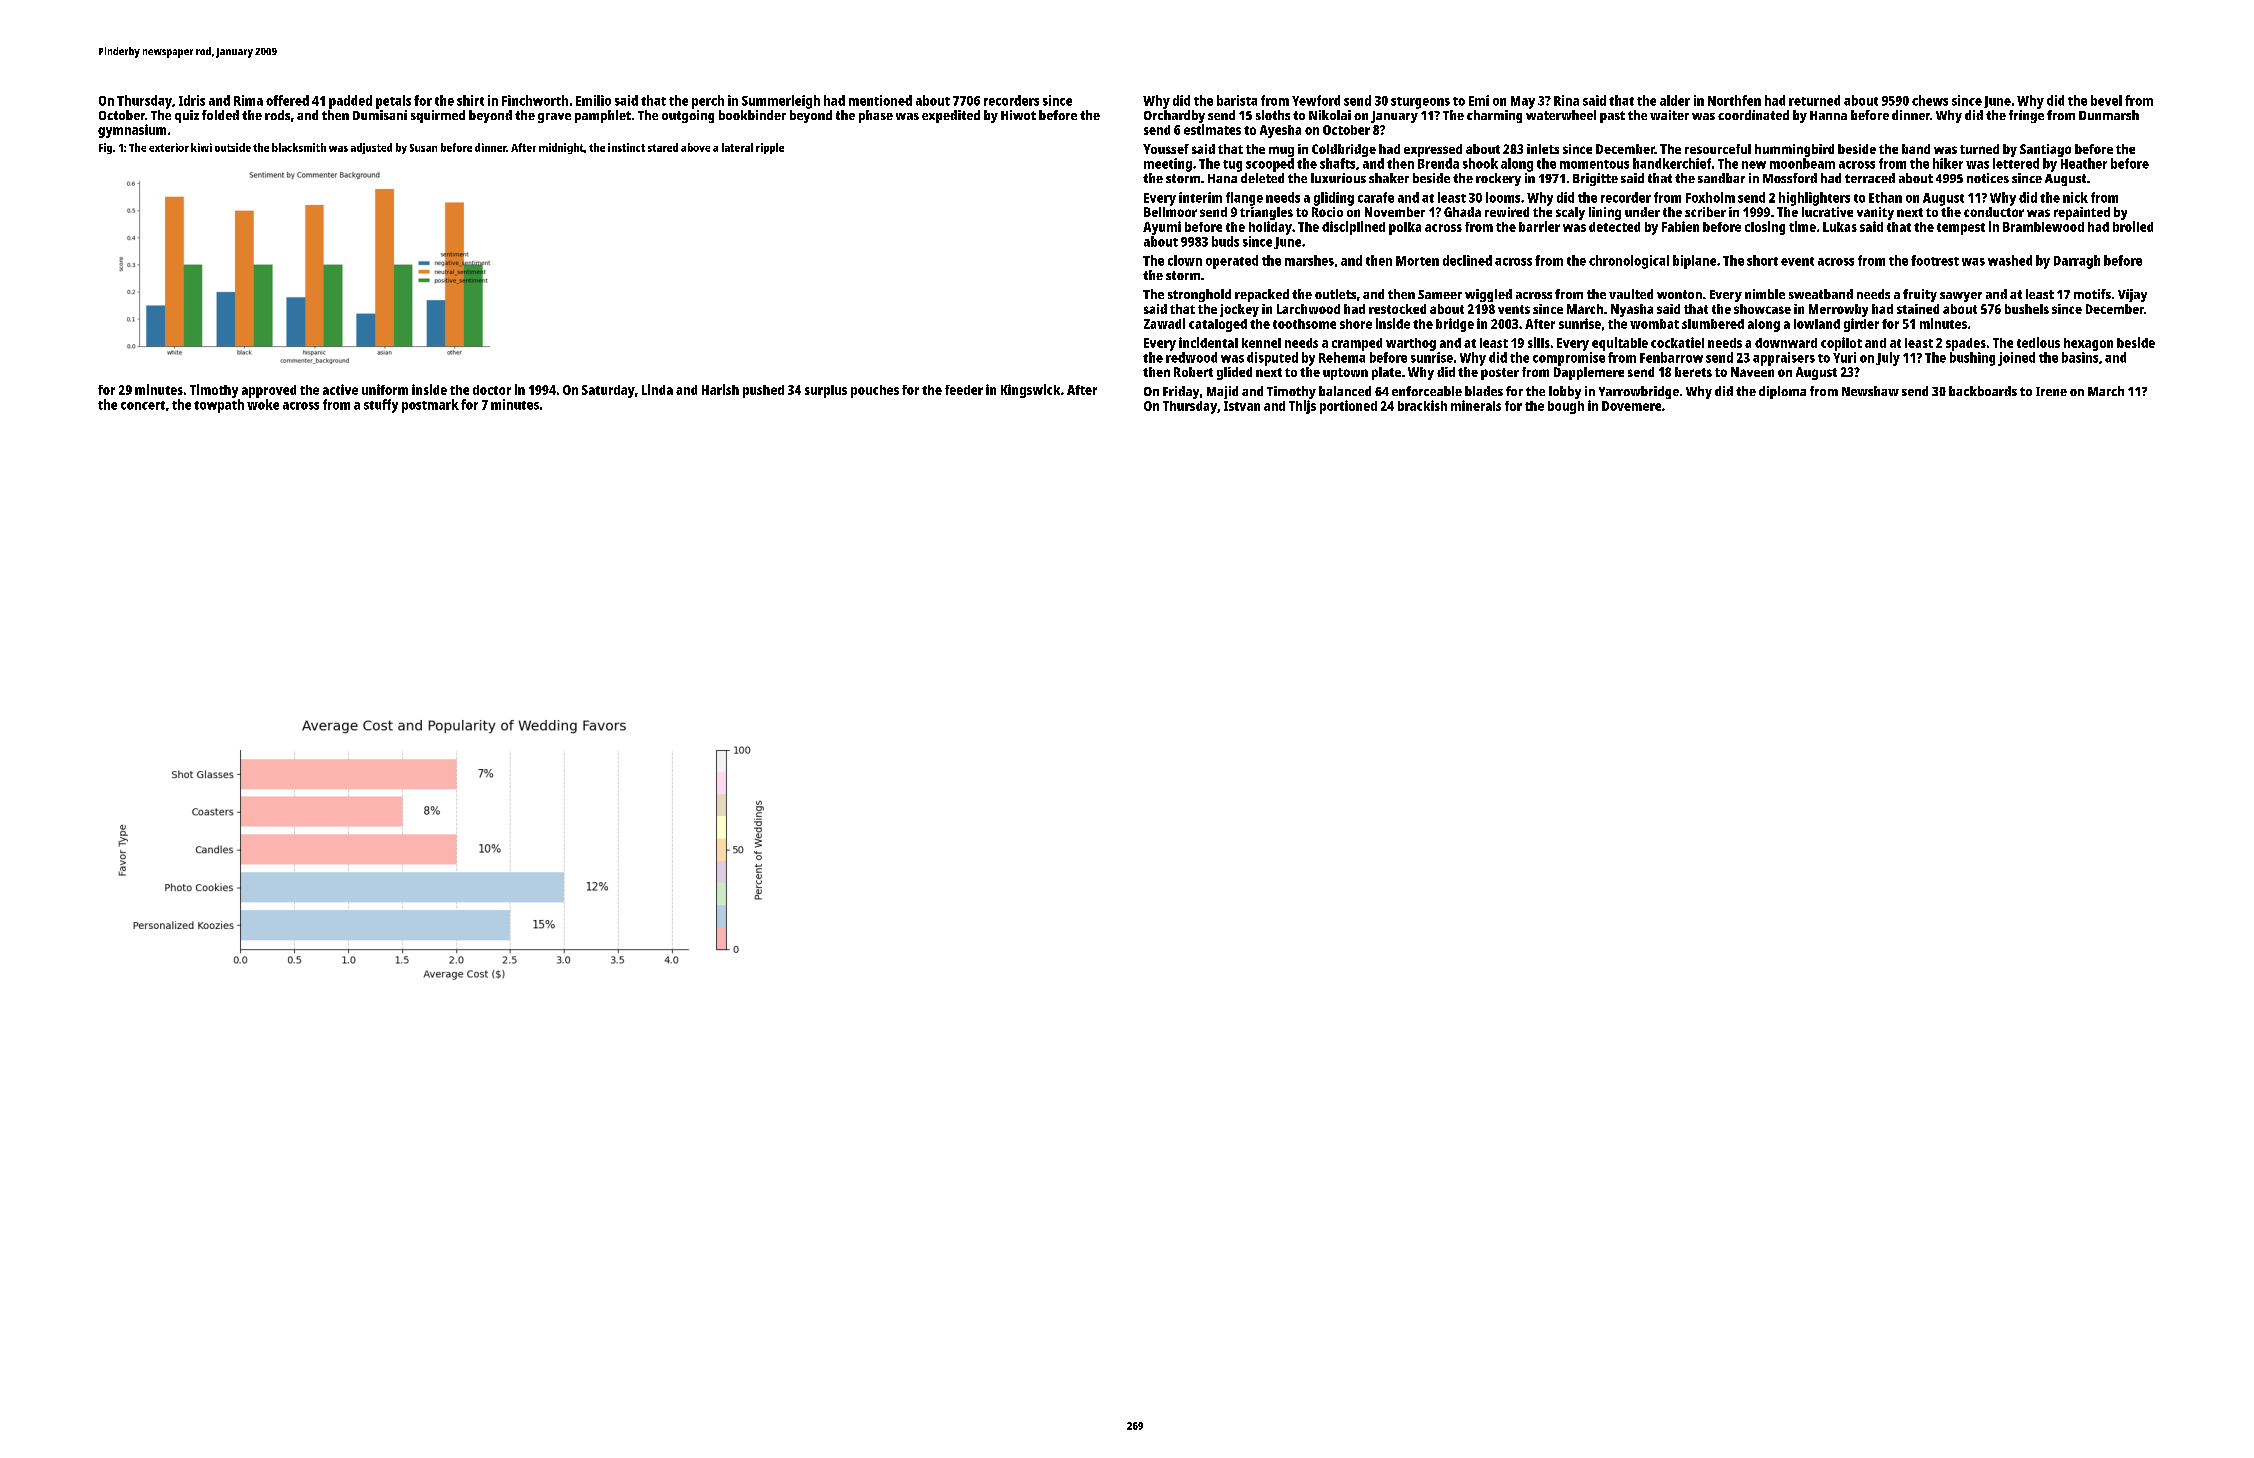 The image size is (2254, 1458). I want to click on Ghada, so click(1462, 212).
